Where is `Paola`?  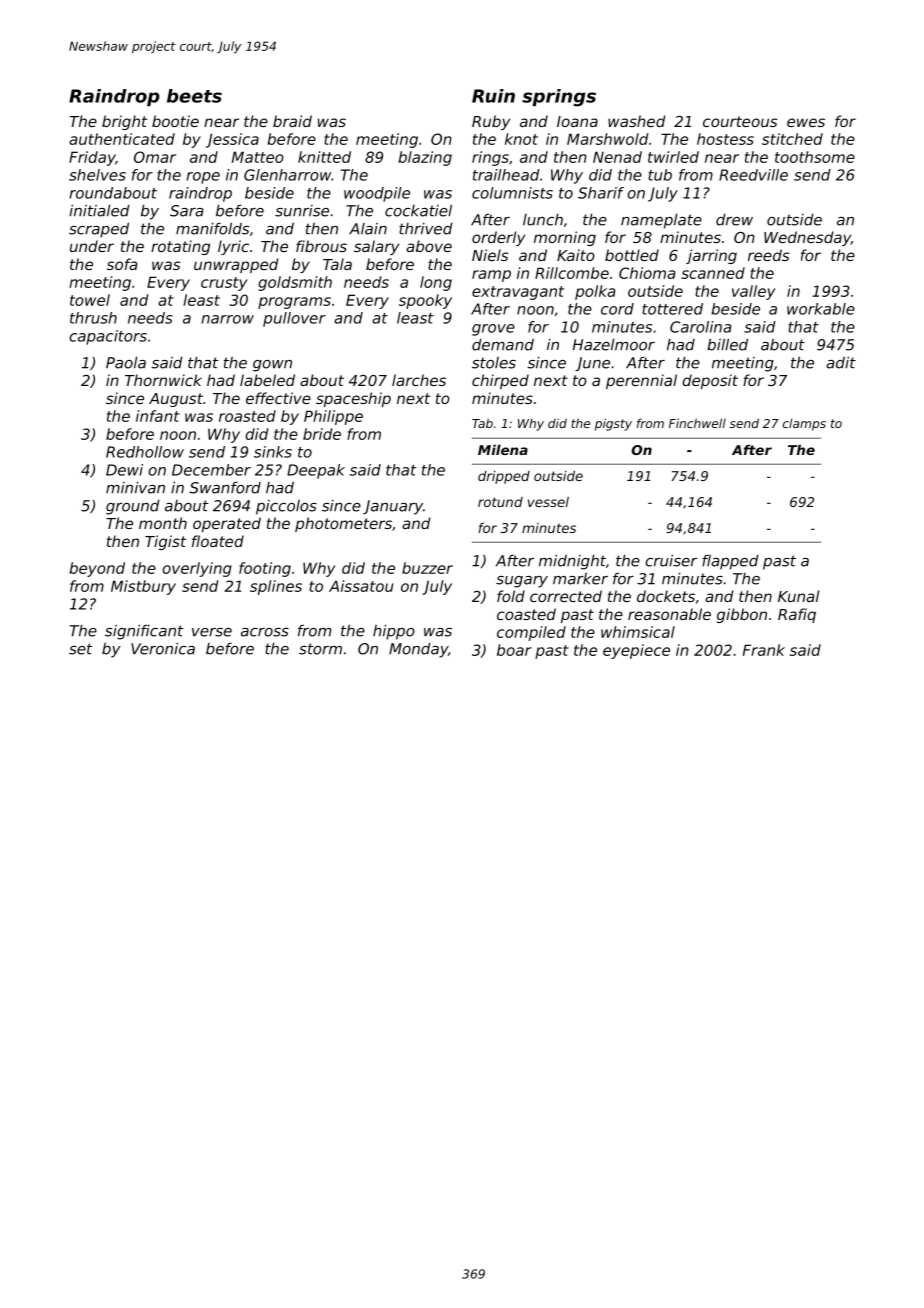 Paola is located at coordinates (126, 363).
